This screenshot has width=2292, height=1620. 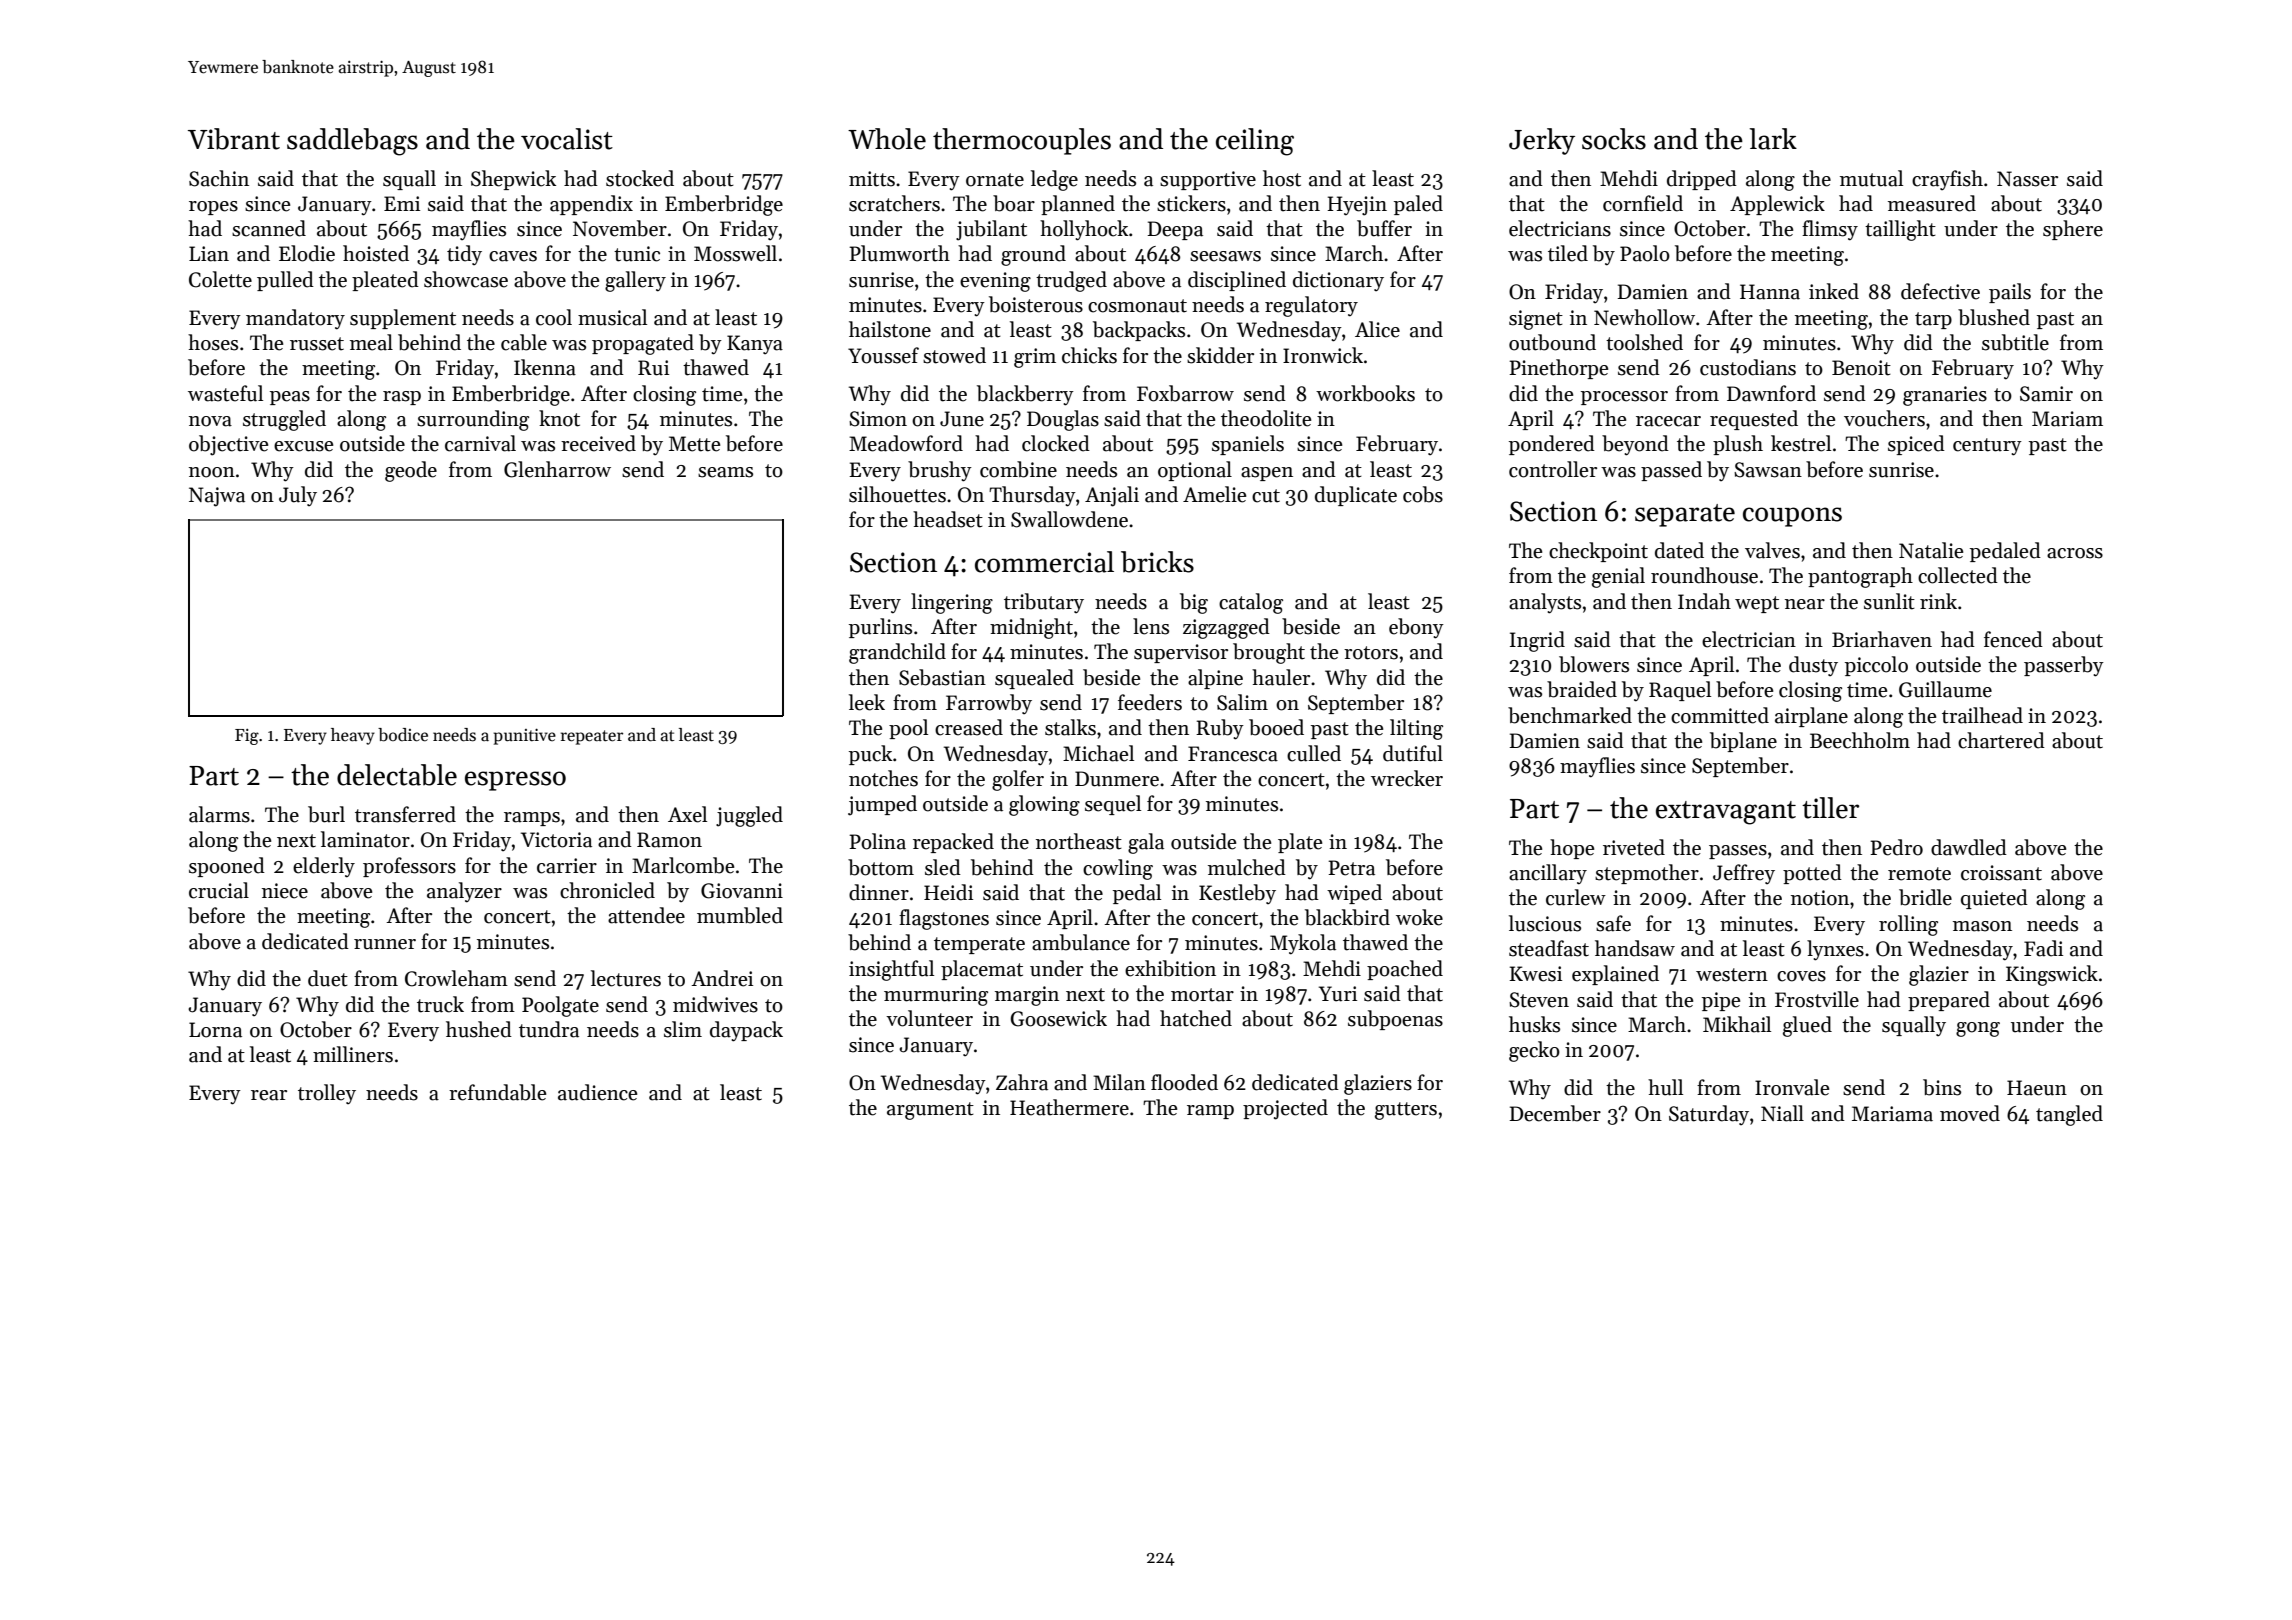 What do you see at coordinates (1365, 393) in the screenshot?
I see `workbooks` at bounding box center [1365, 393].
